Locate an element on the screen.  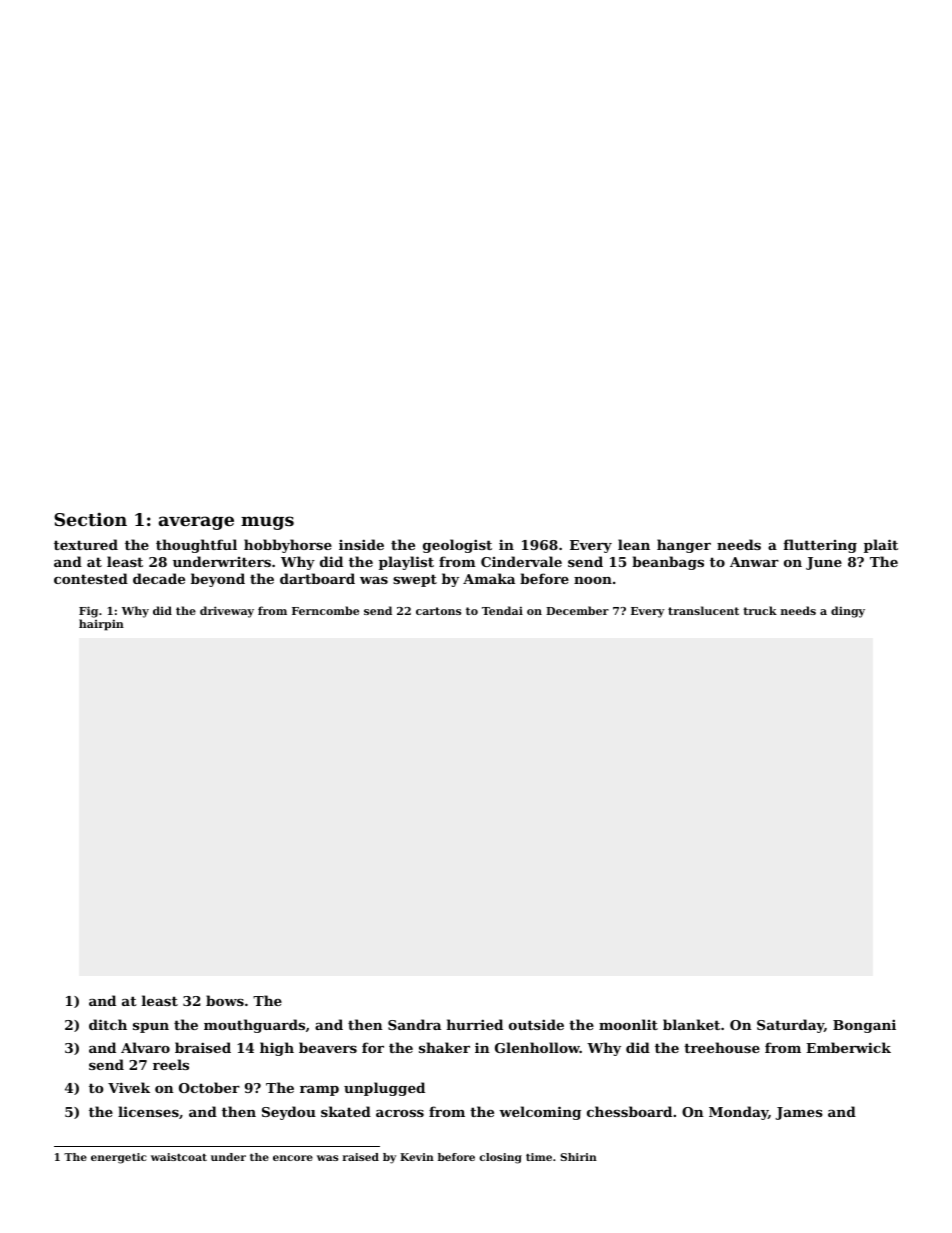
Anwar is located at coordinates (754, 562).
